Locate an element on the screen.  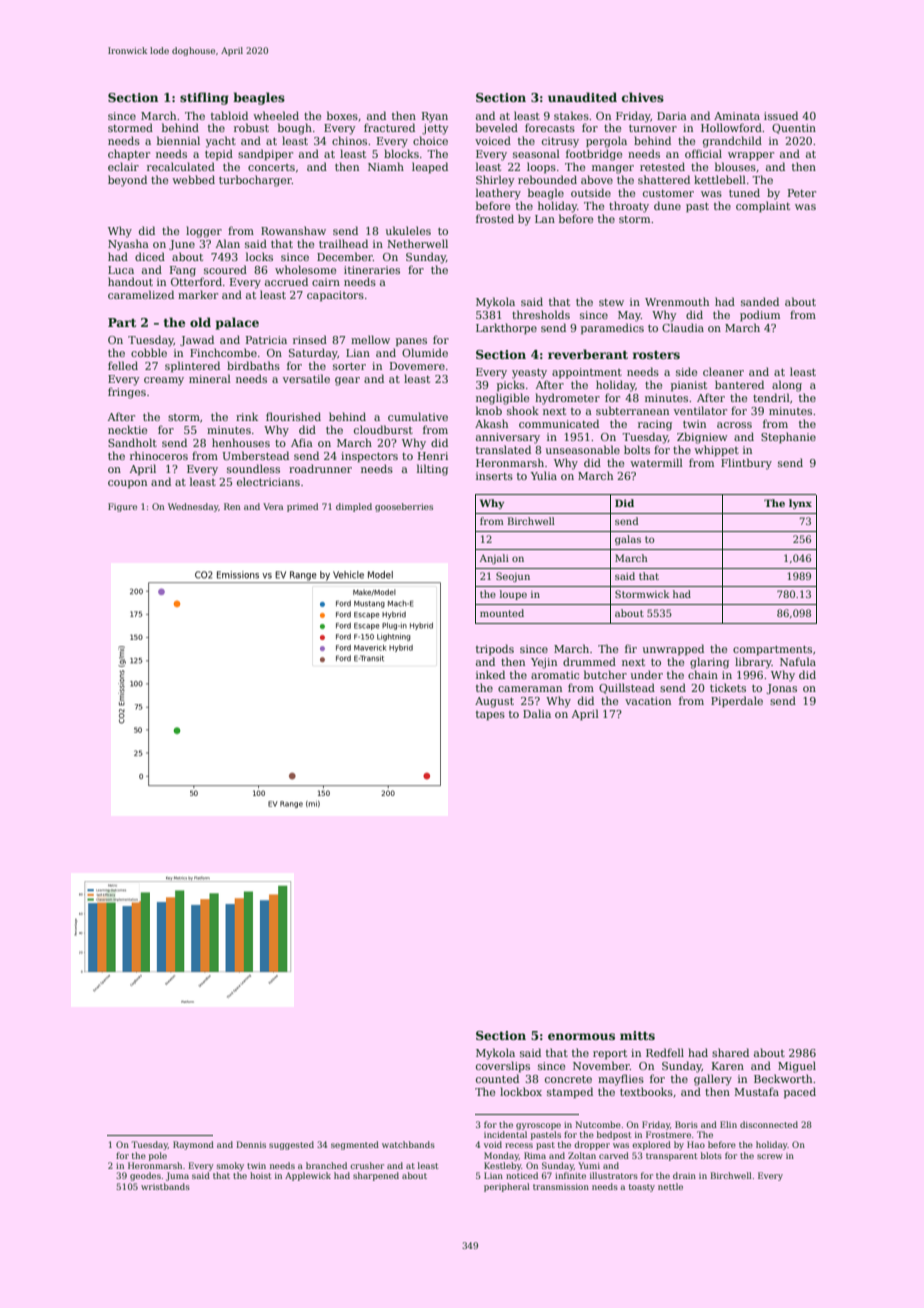
wristbands is located at coordinates (165, 1186).
